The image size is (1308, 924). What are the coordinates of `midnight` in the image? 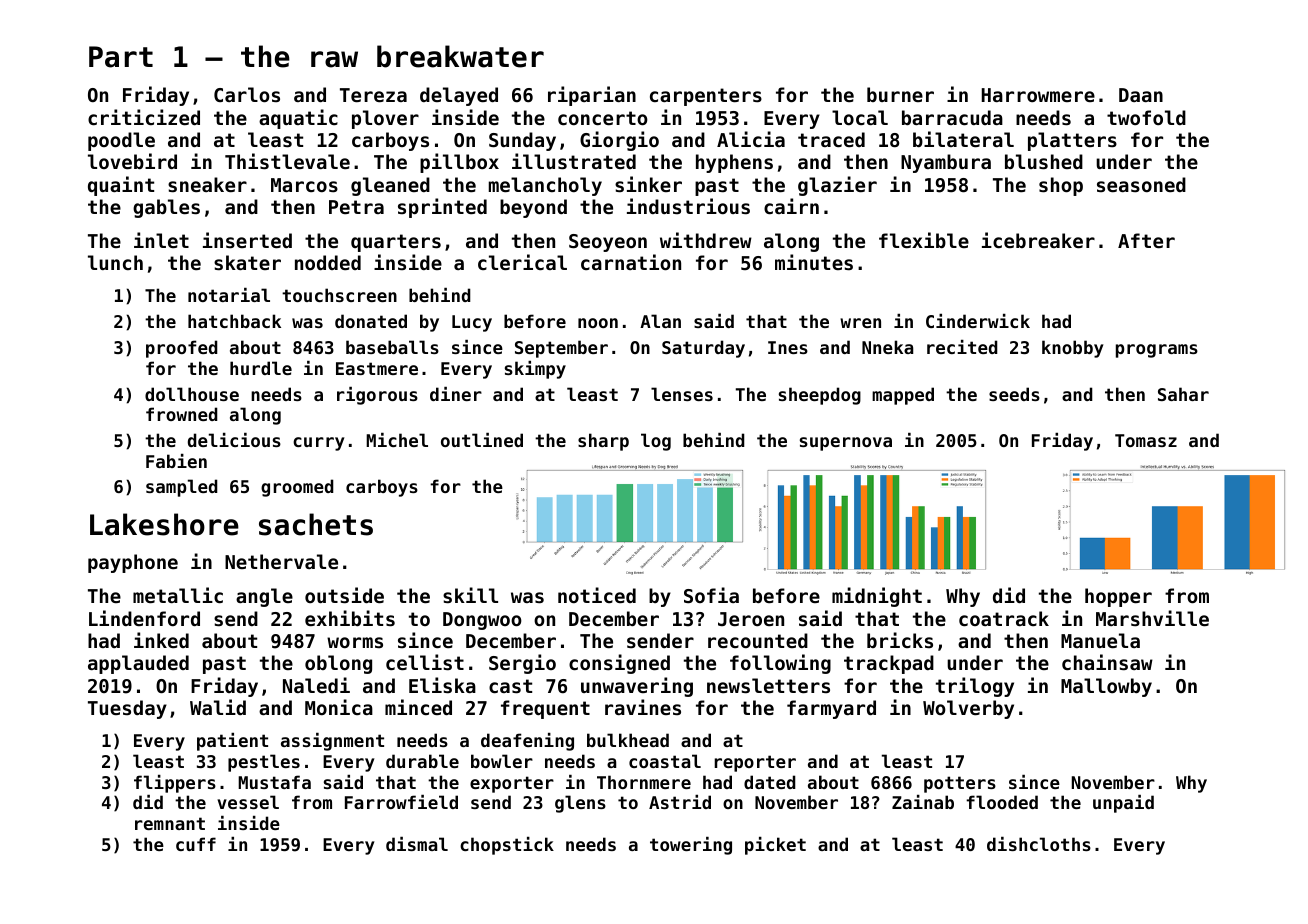 It's located at (877, 597).
